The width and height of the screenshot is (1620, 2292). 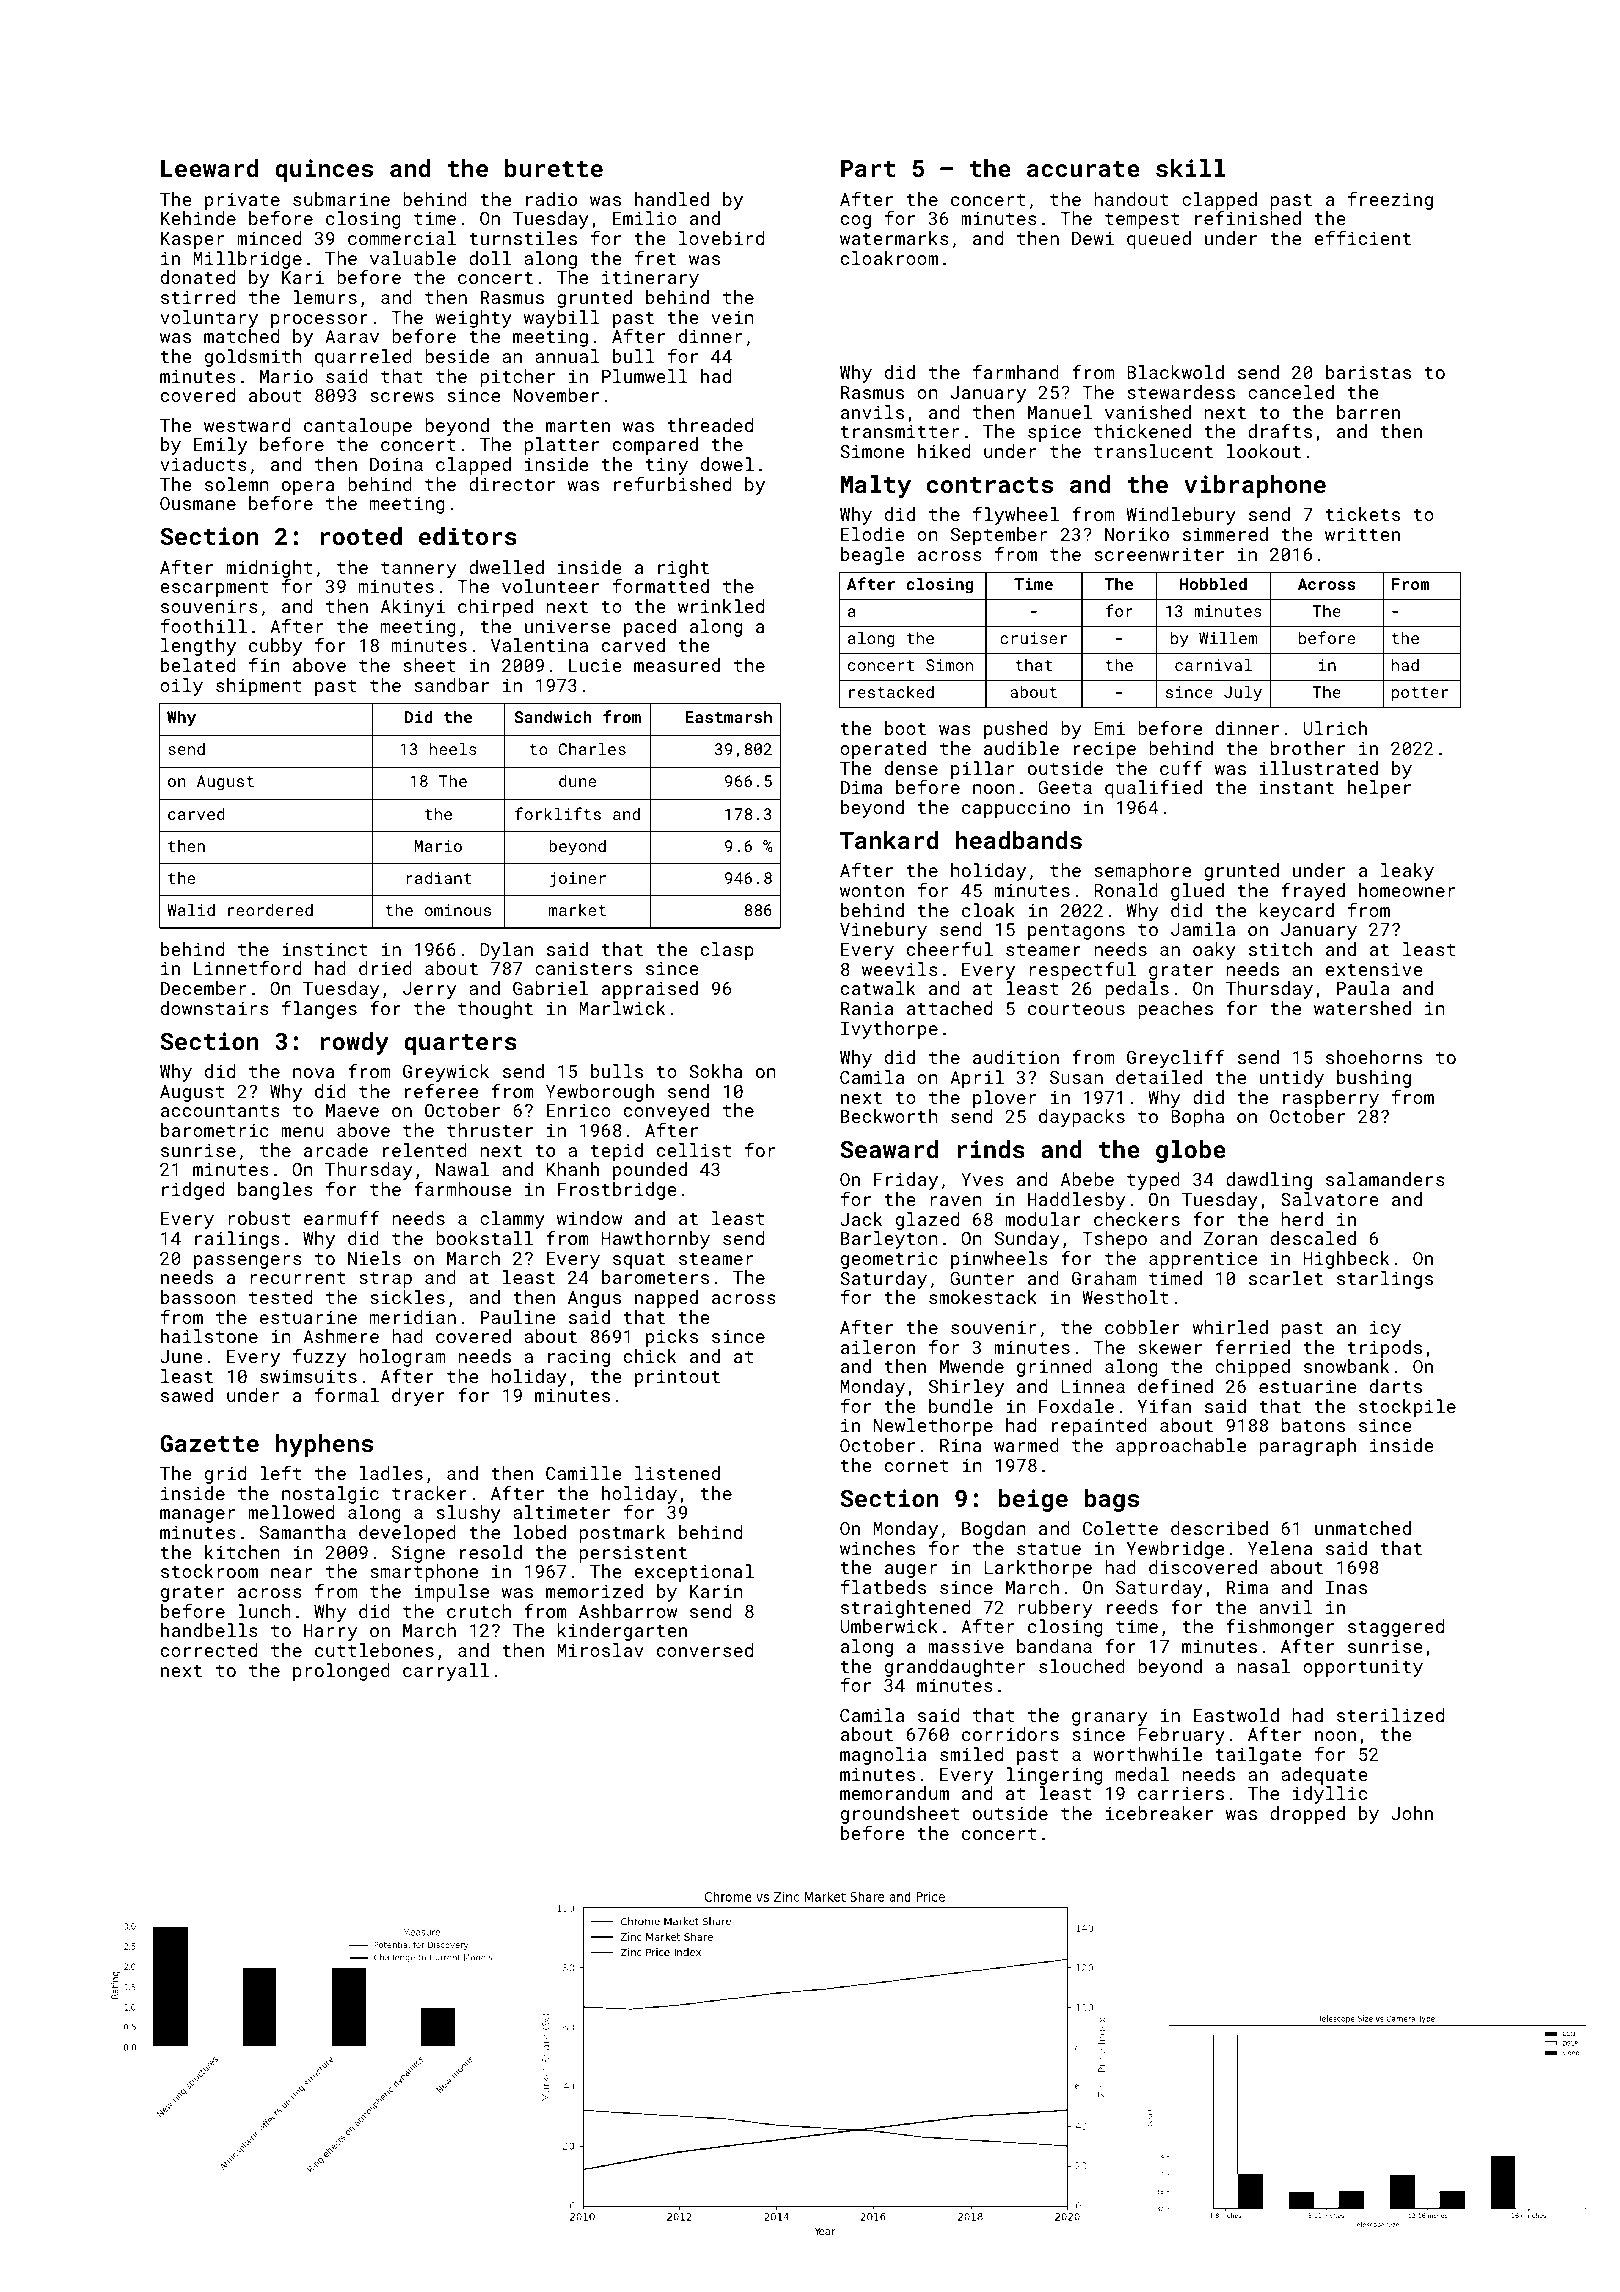 I want to click on Gazette, so click(x=209, y=1443).
